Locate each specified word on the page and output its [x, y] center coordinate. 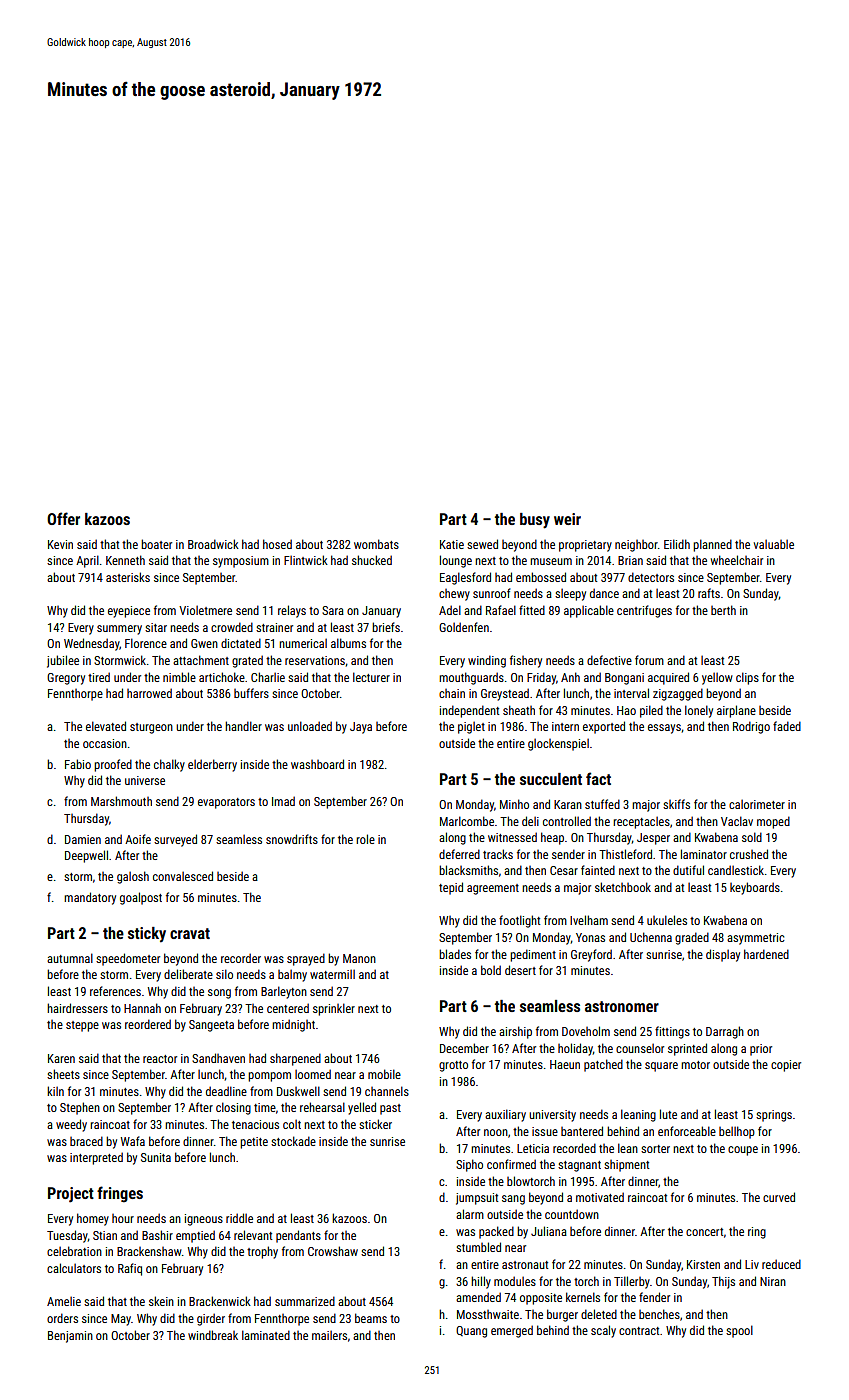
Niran [773, 1281]
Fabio [78, 764]
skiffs [676, 804]
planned [712, 545]
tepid [451, 888]
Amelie [64, 1301]
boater [156, 544]
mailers [329, 1335]
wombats [376, 544]
